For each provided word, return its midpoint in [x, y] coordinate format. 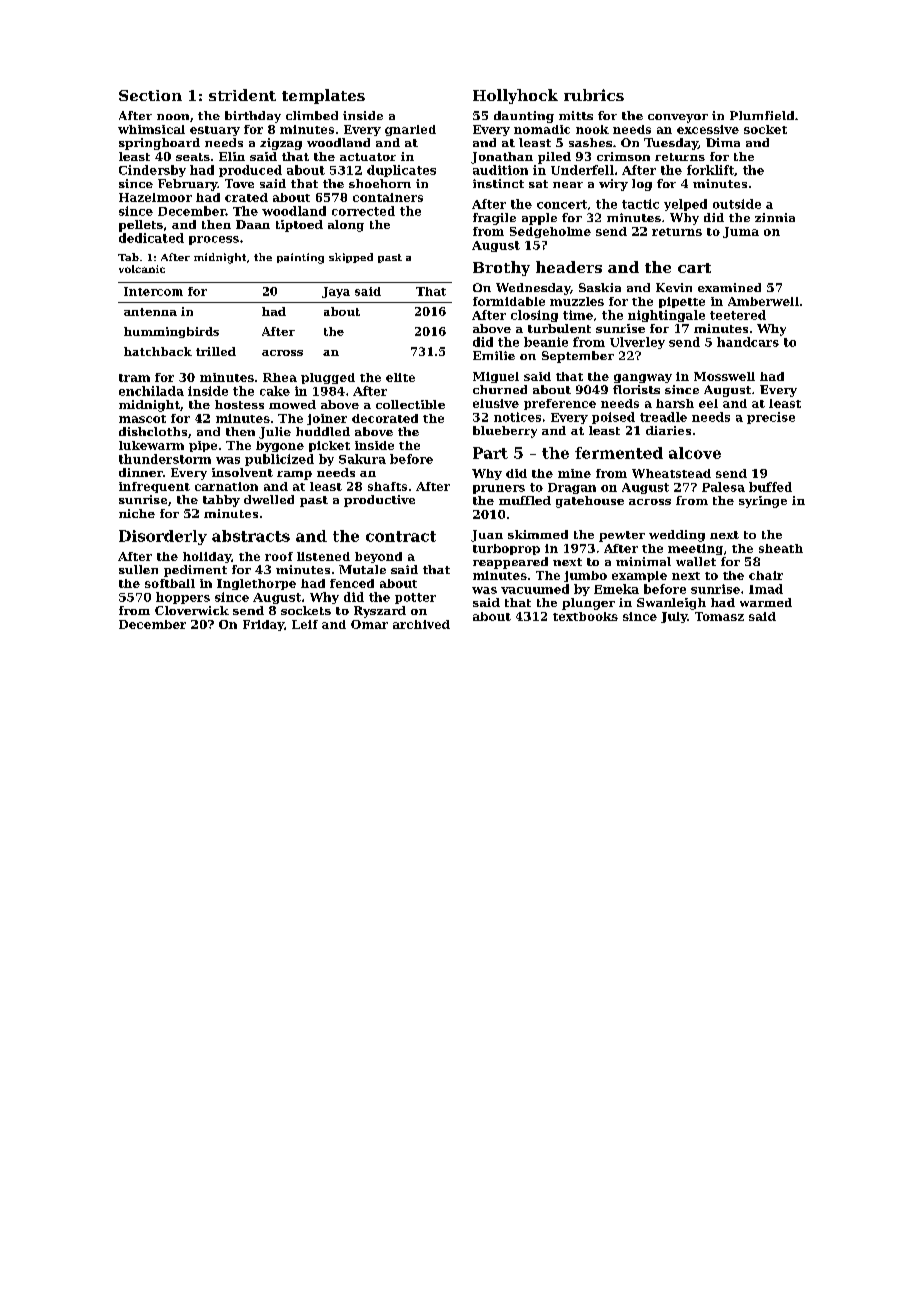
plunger [588, 604]
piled [554, 158]
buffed [770, 487]
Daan [253, 224]
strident [242, 95]
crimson [623, 156]
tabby [221, 501]
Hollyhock [515, 96]
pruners [499, 489]
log [642, 185]
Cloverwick [192, 610]
